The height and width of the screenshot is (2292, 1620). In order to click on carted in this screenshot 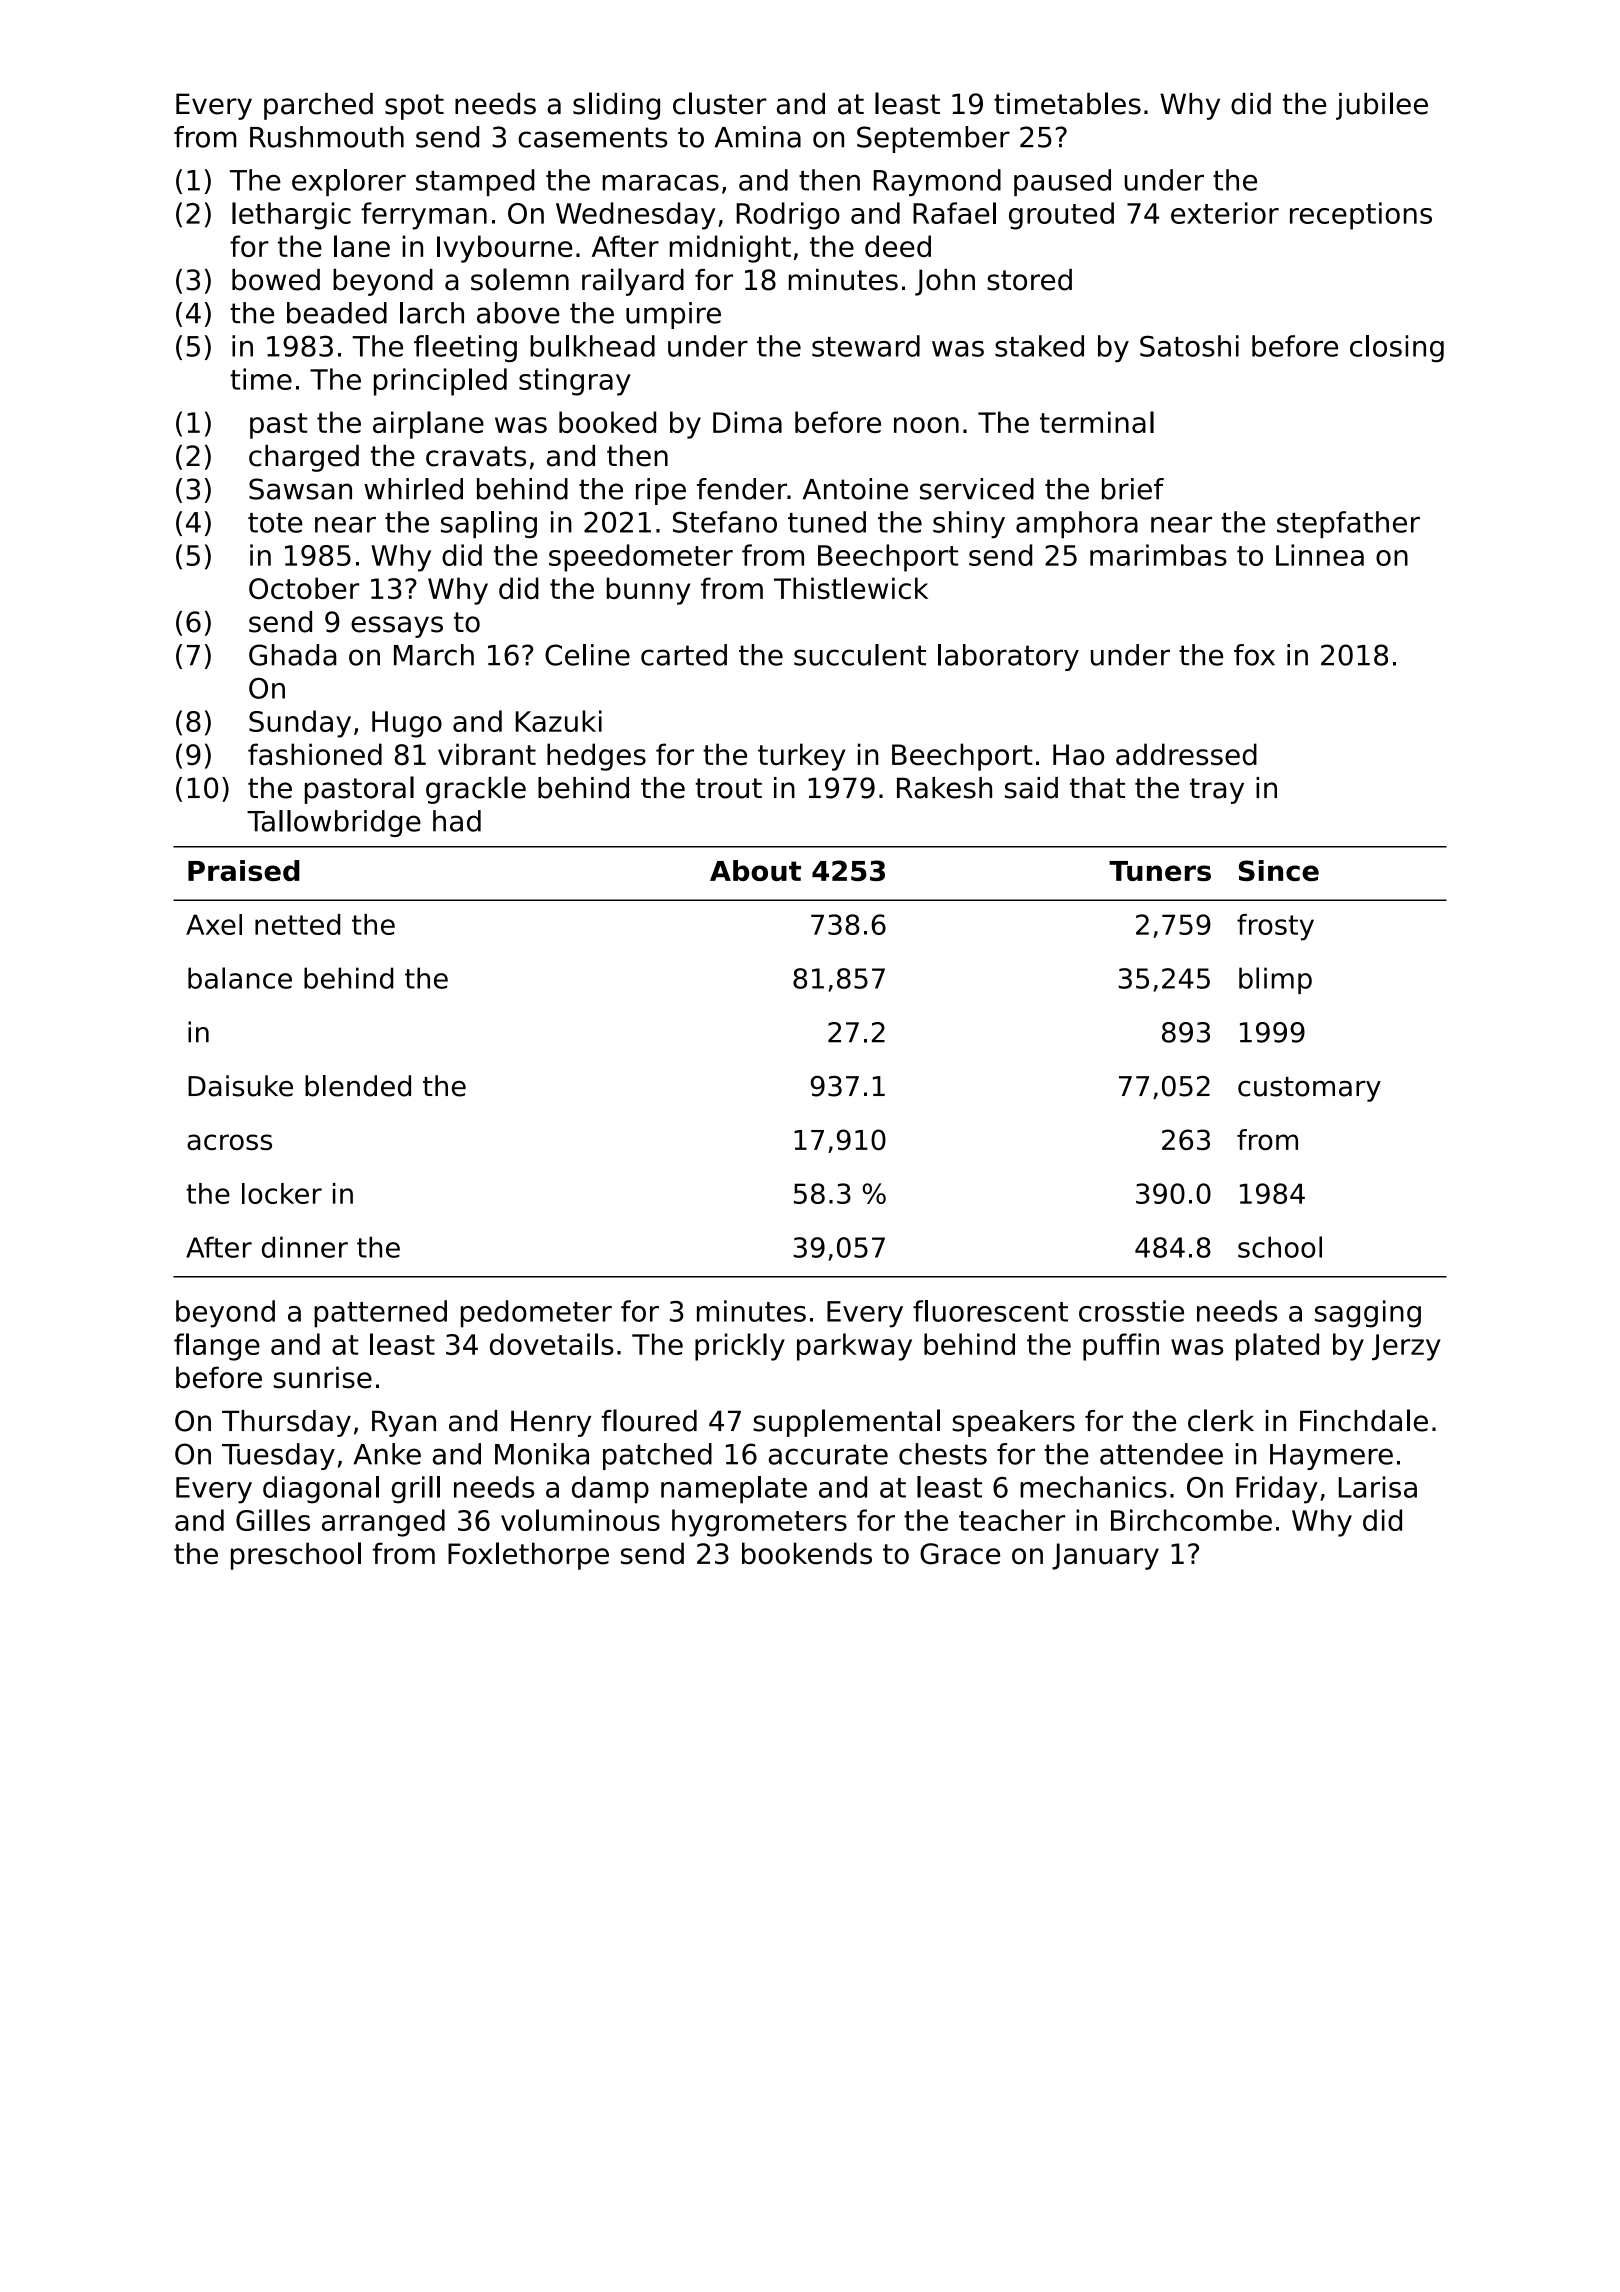, I will do `click(684, 655)`.
